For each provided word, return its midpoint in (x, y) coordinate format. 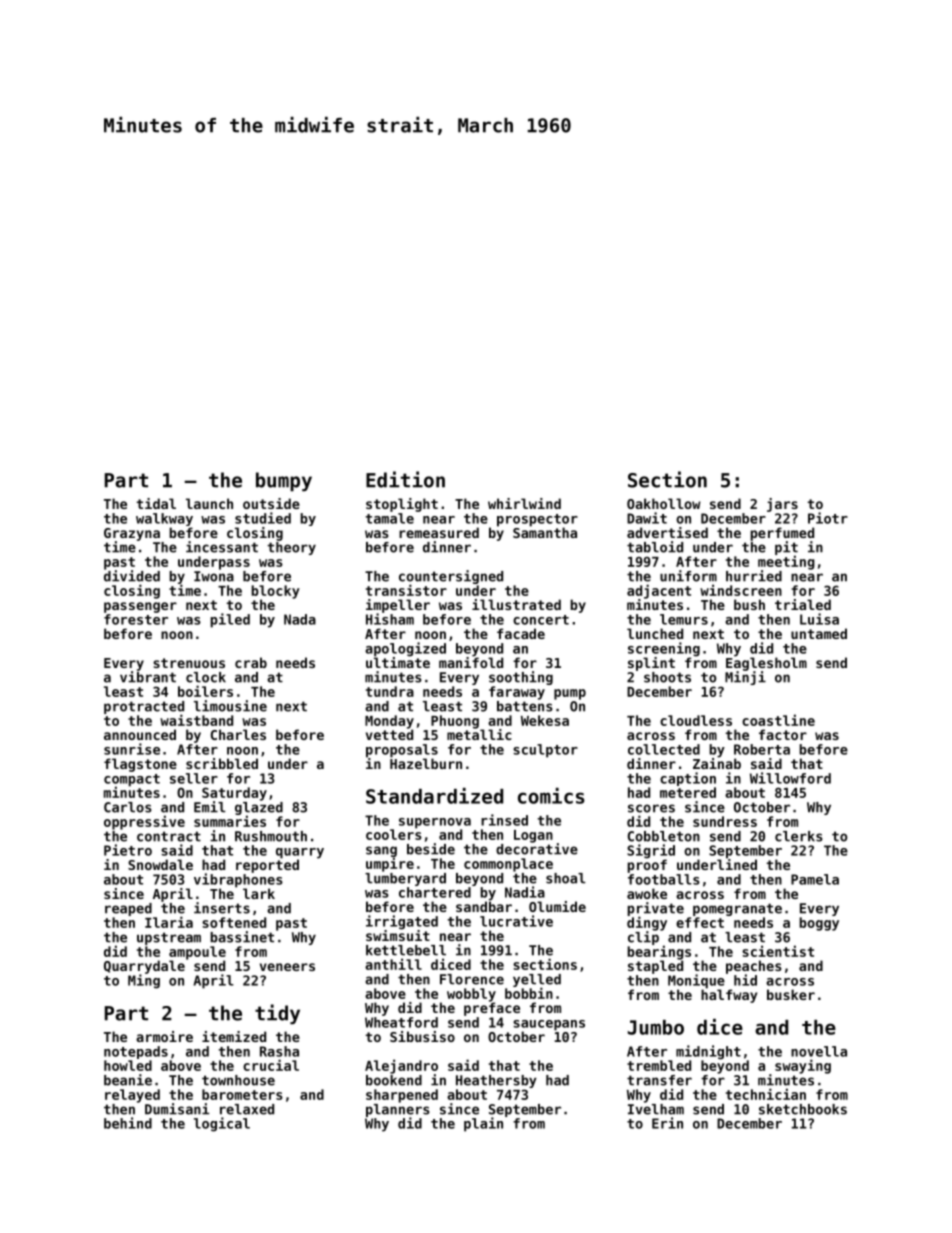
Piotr (828, 518)
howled (128, 1065)
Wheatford (401, 1022)
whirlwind (524, 503)
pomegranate (737, 909)
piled (230, 620)
